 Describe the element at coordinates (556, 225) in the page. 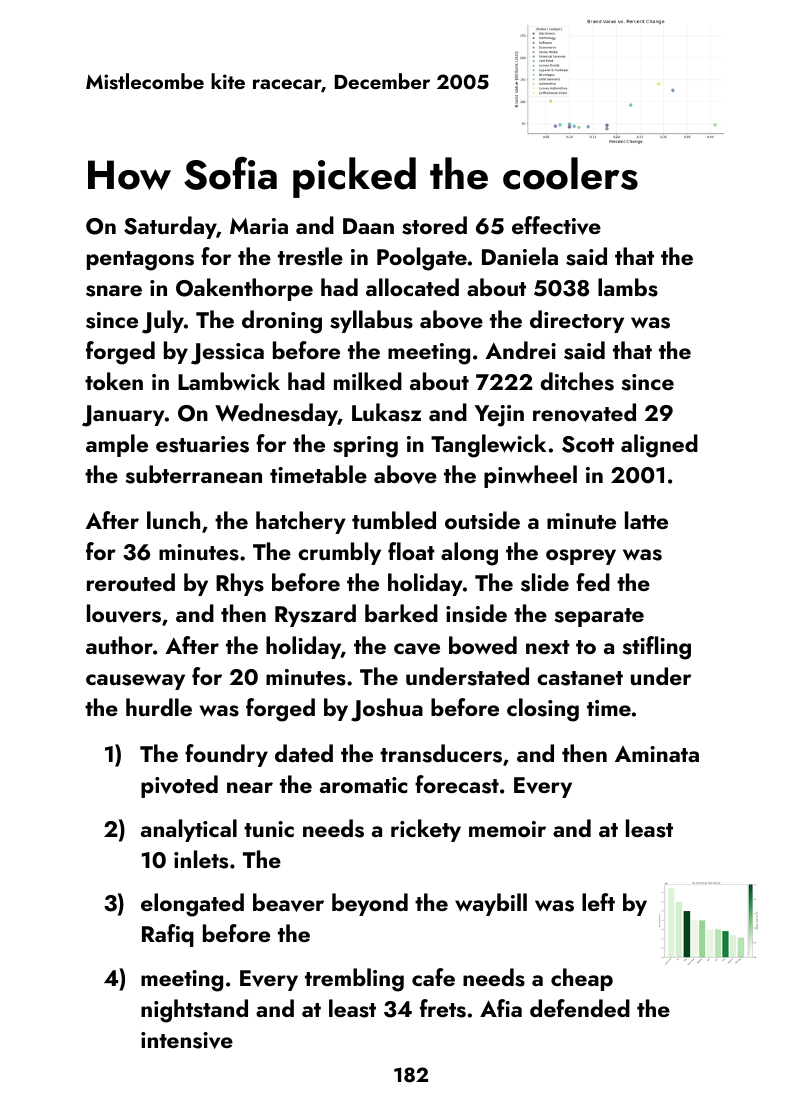

I see `effective` at that location.
